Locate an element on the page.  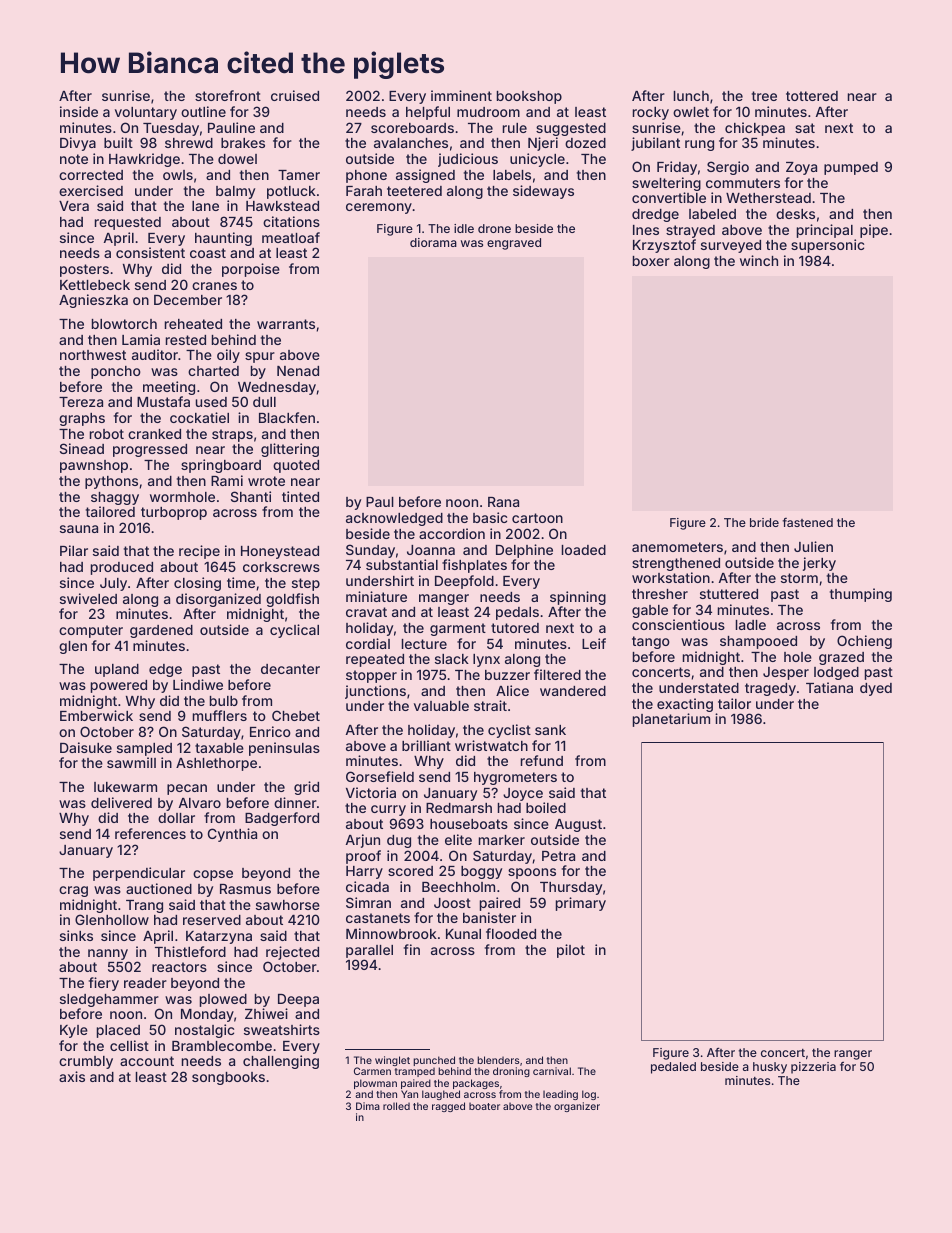
scoreboards is located at coordinates (412, 128).
